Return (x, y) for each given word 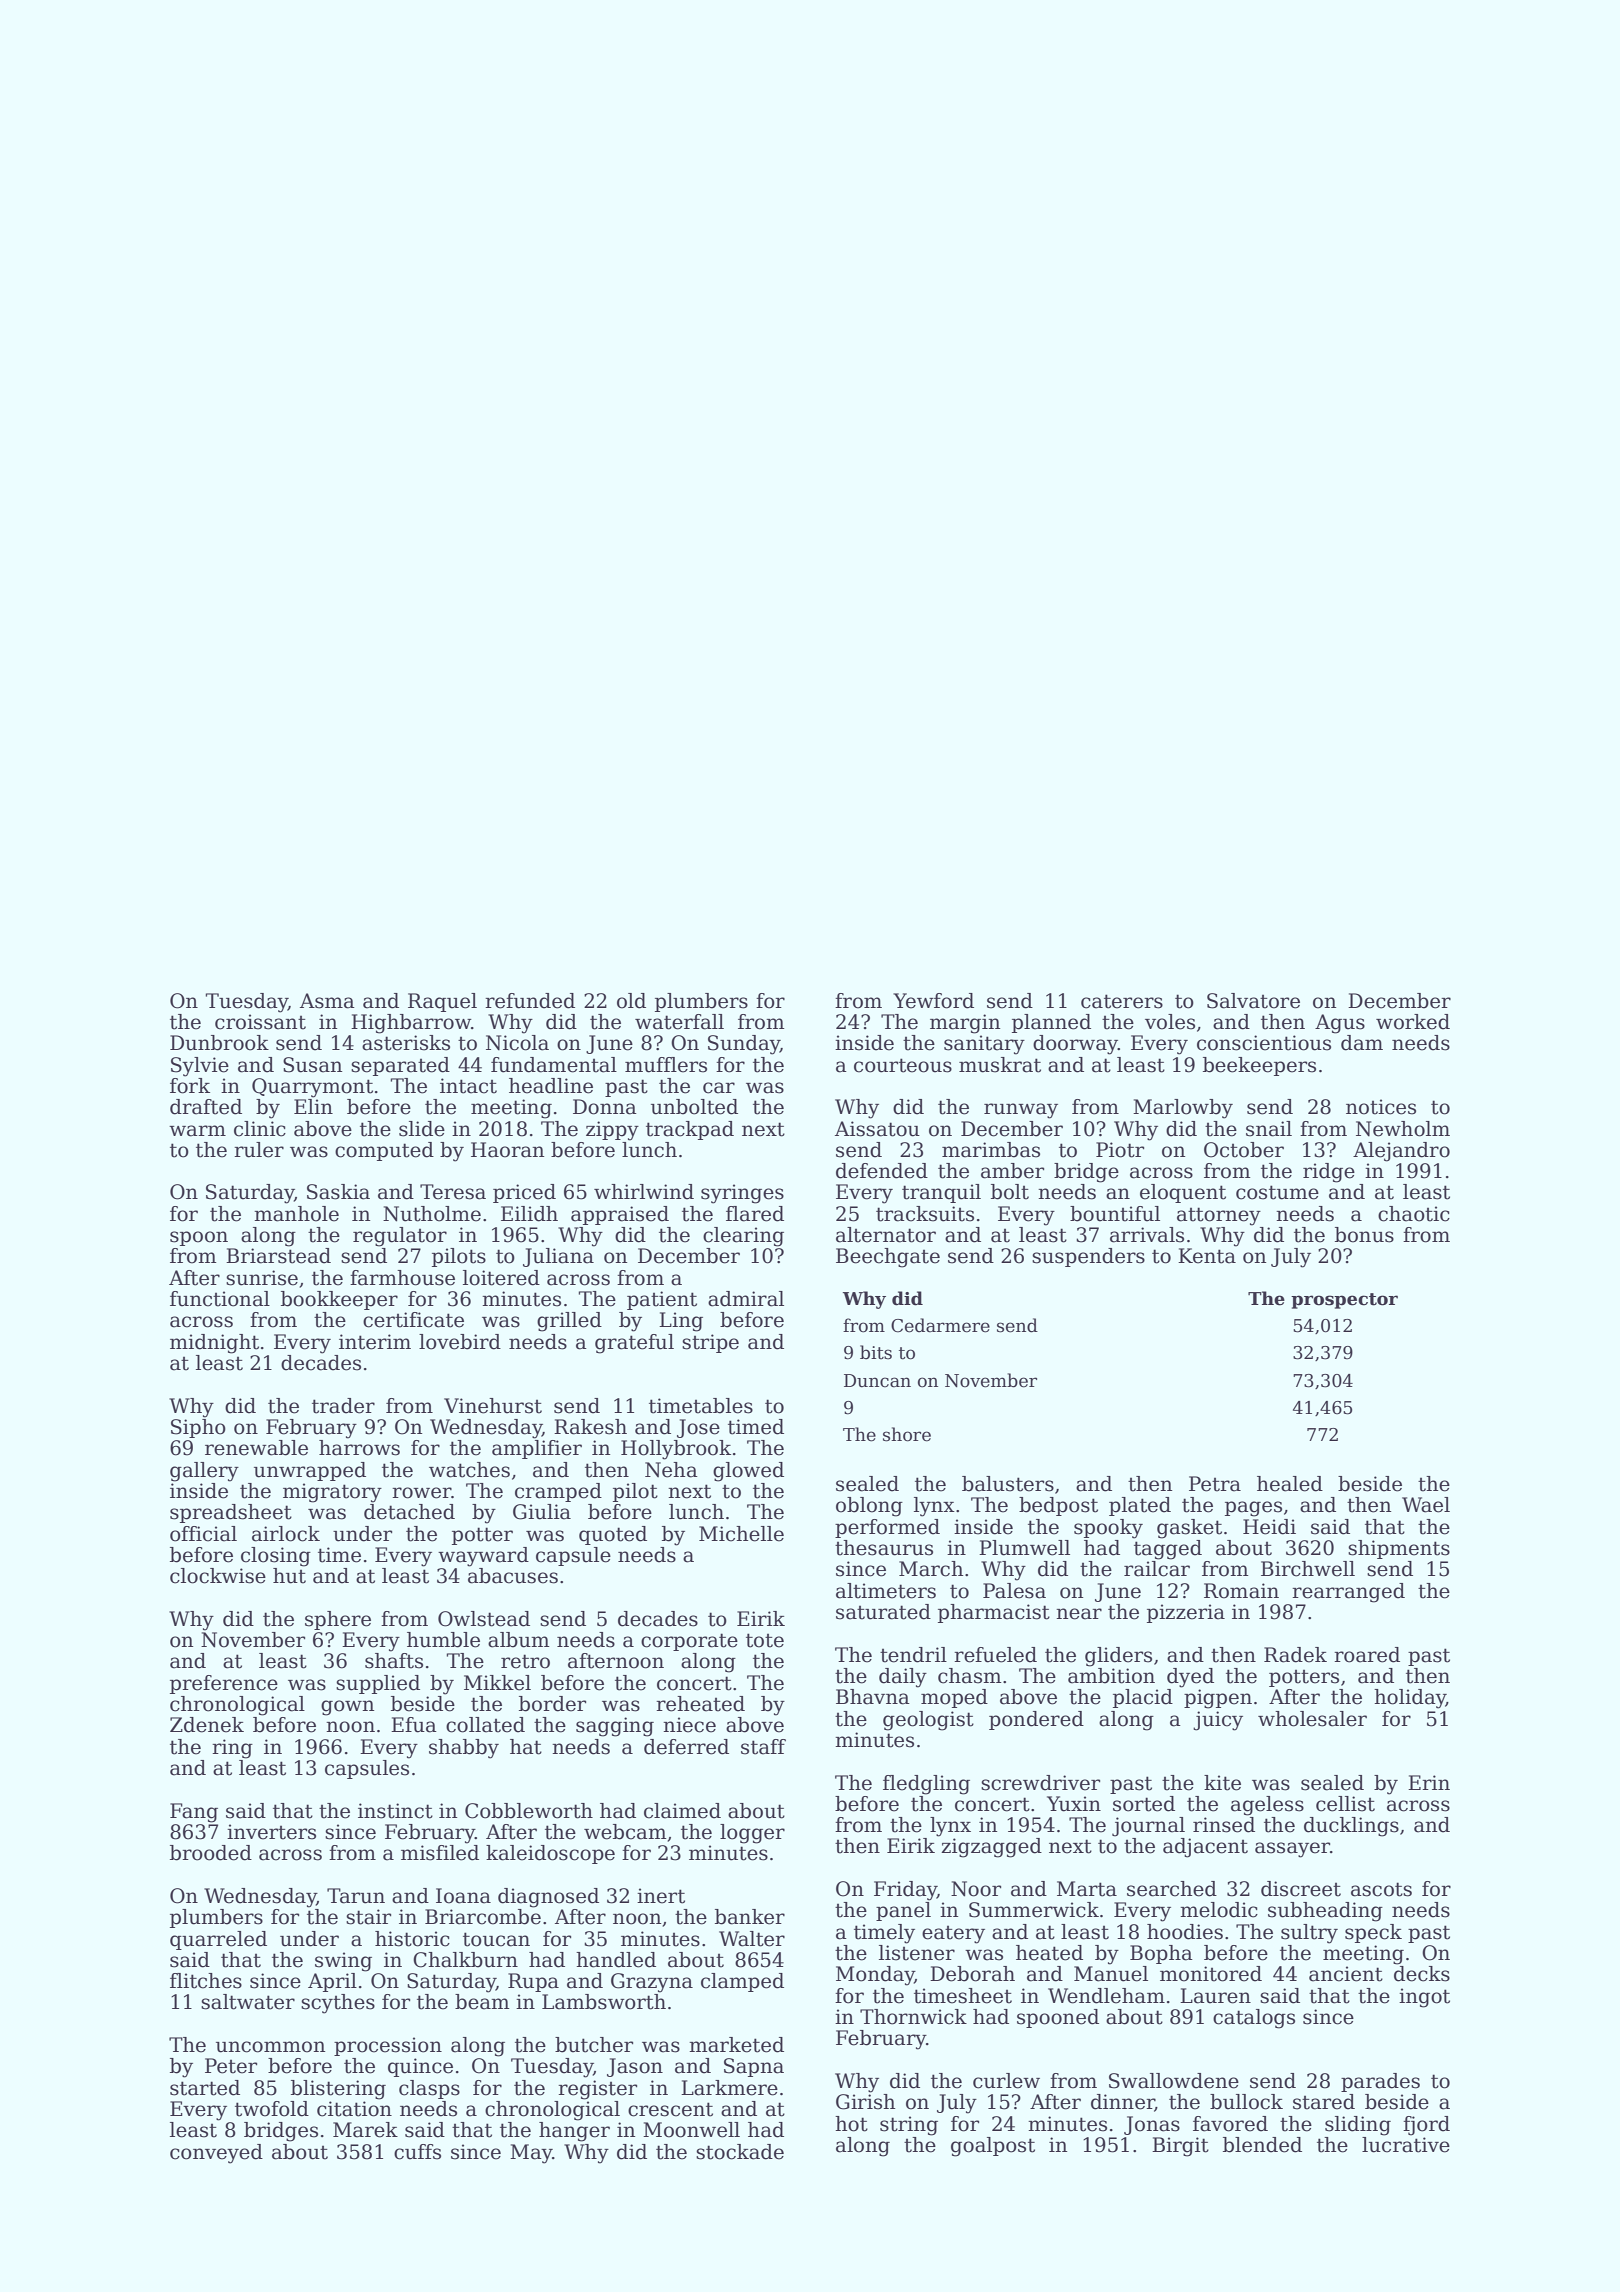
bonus (1364, 1235)
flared (755, 1214)
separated (400, 1066)
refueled (995, 1655)
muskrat (1000, 1065)
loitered (501, 1278)
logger (752, 1834)
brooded (211, 1853)
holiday (1410, 1699)
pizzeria (1186, 1613)
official (203, 1534)
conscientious (1264, 1043)
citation (354, 2109)
